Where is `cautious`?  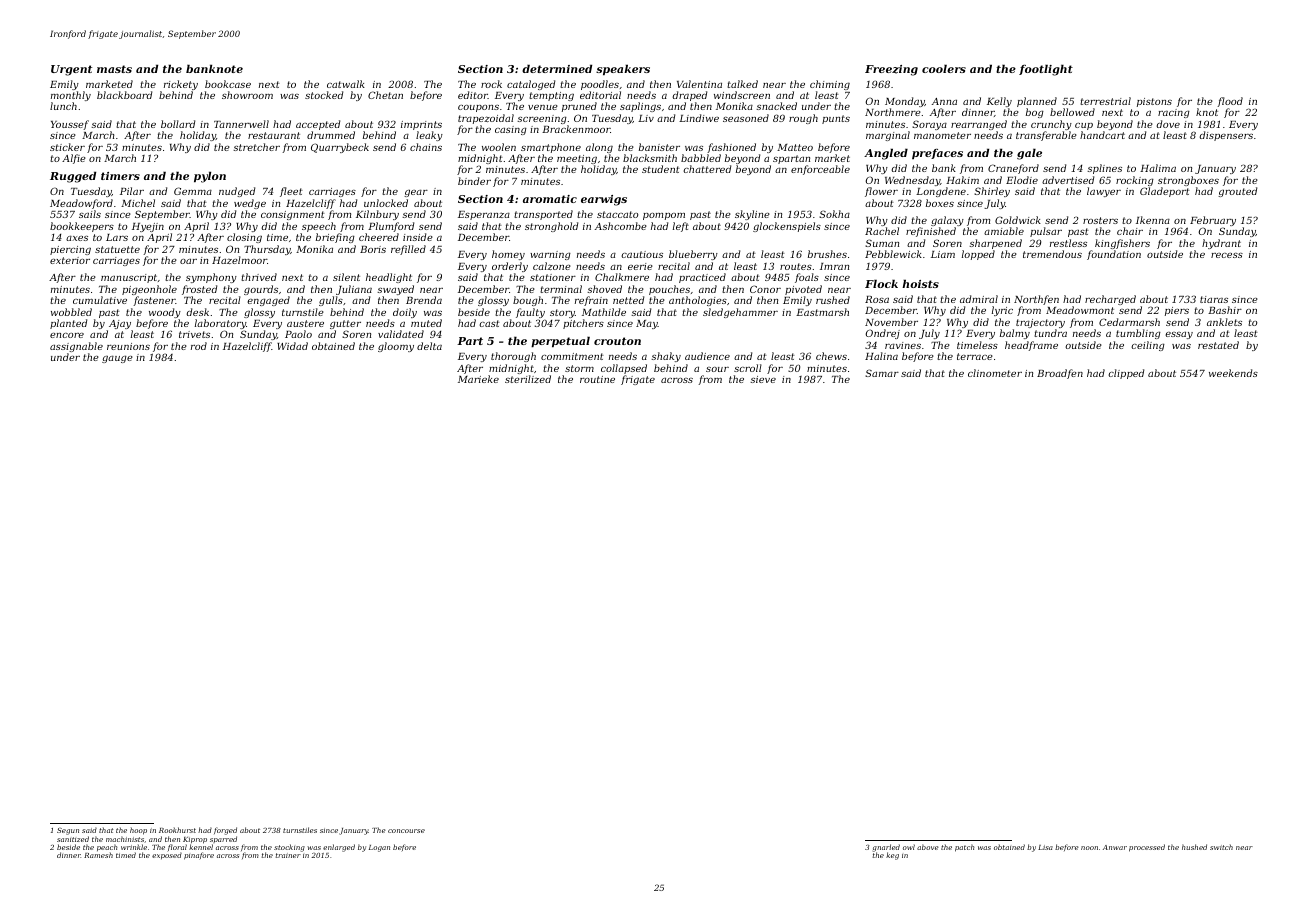 cautious is located at coordinates (642, 254).
